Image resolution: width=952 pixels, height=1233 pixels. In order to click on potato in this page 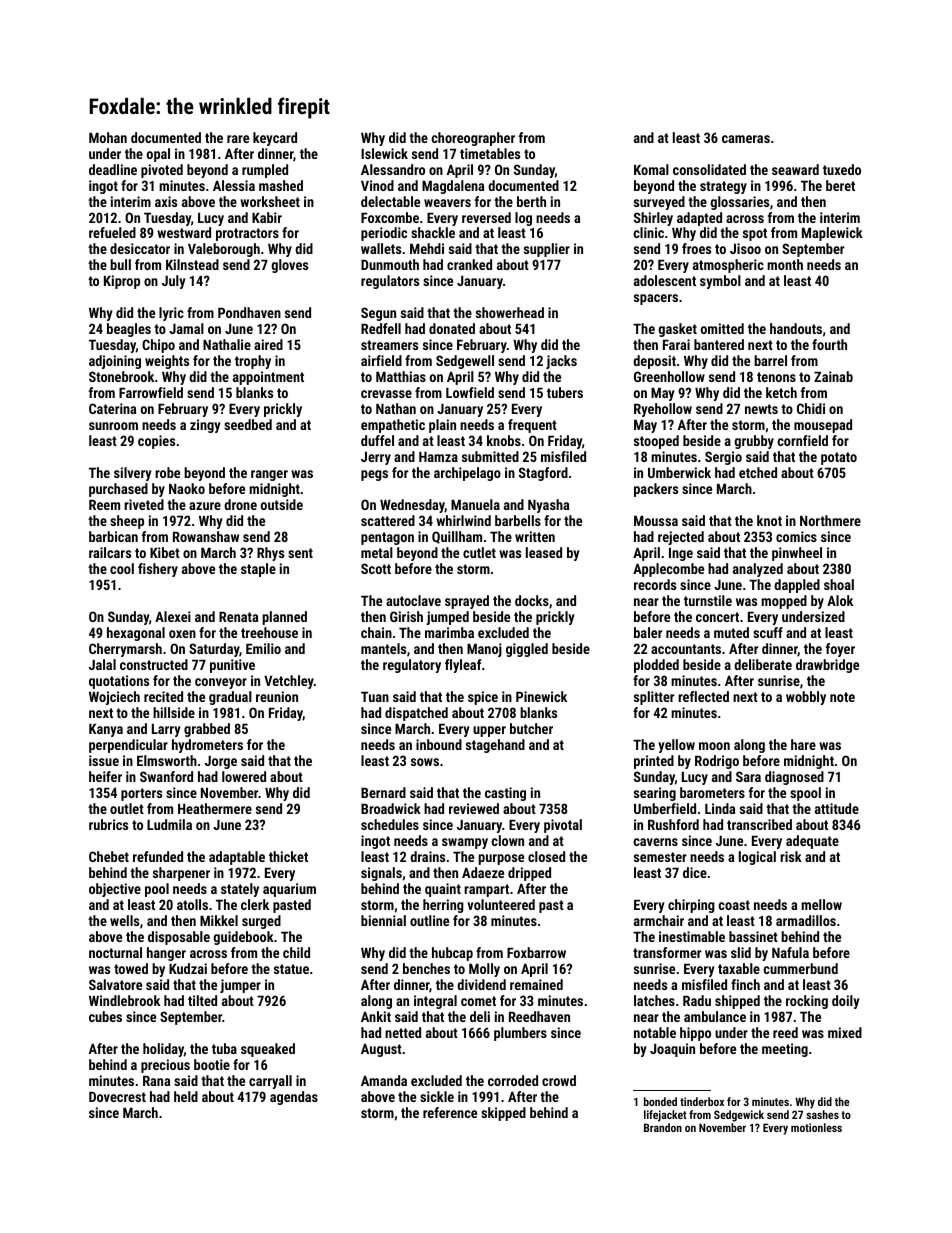, I will do `click(839, 458)`.
